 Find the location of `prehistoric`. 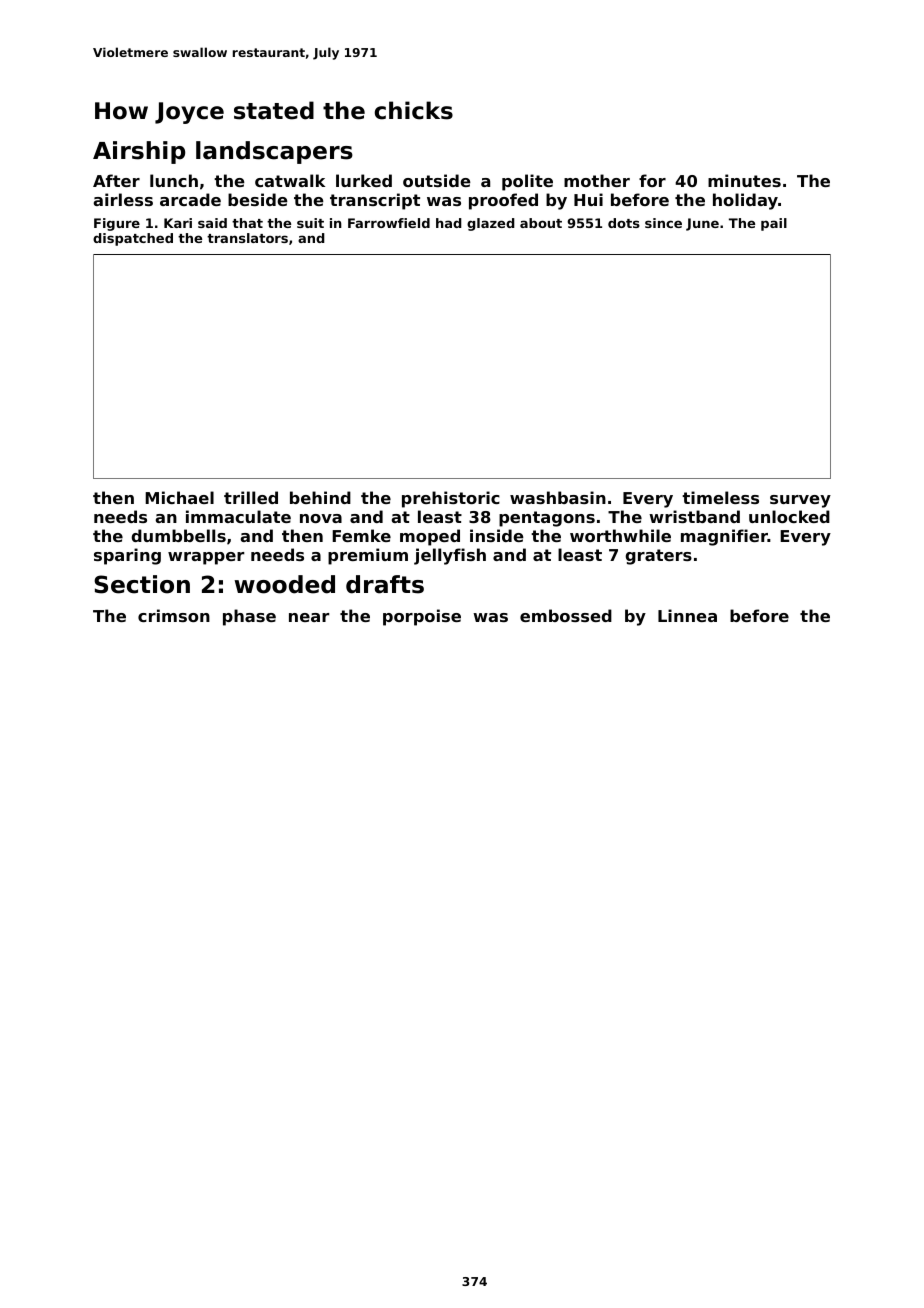

prehistoric is located at coordinates (451, 499).
